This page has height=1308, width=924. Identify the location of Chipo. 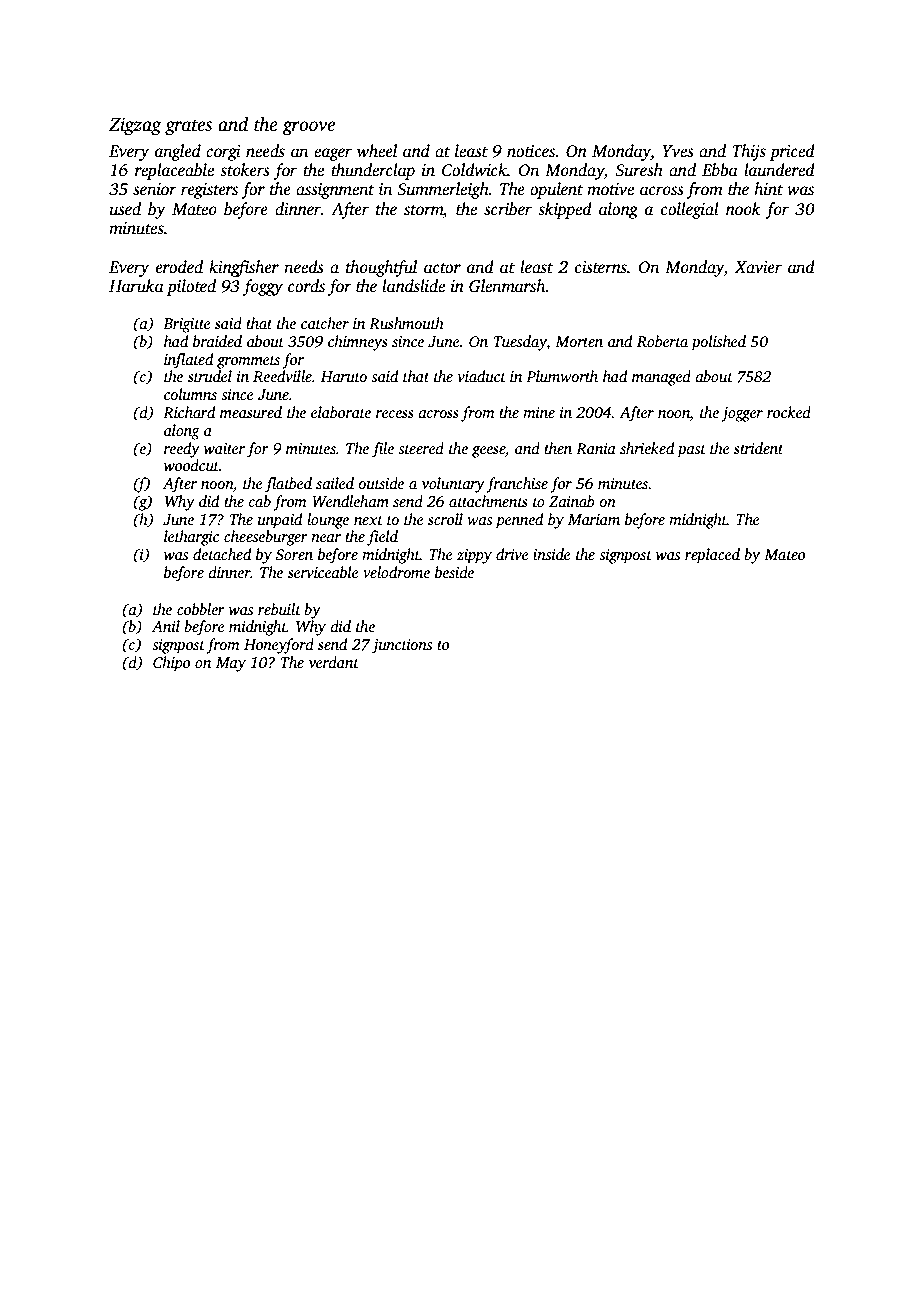
(171, 664).
